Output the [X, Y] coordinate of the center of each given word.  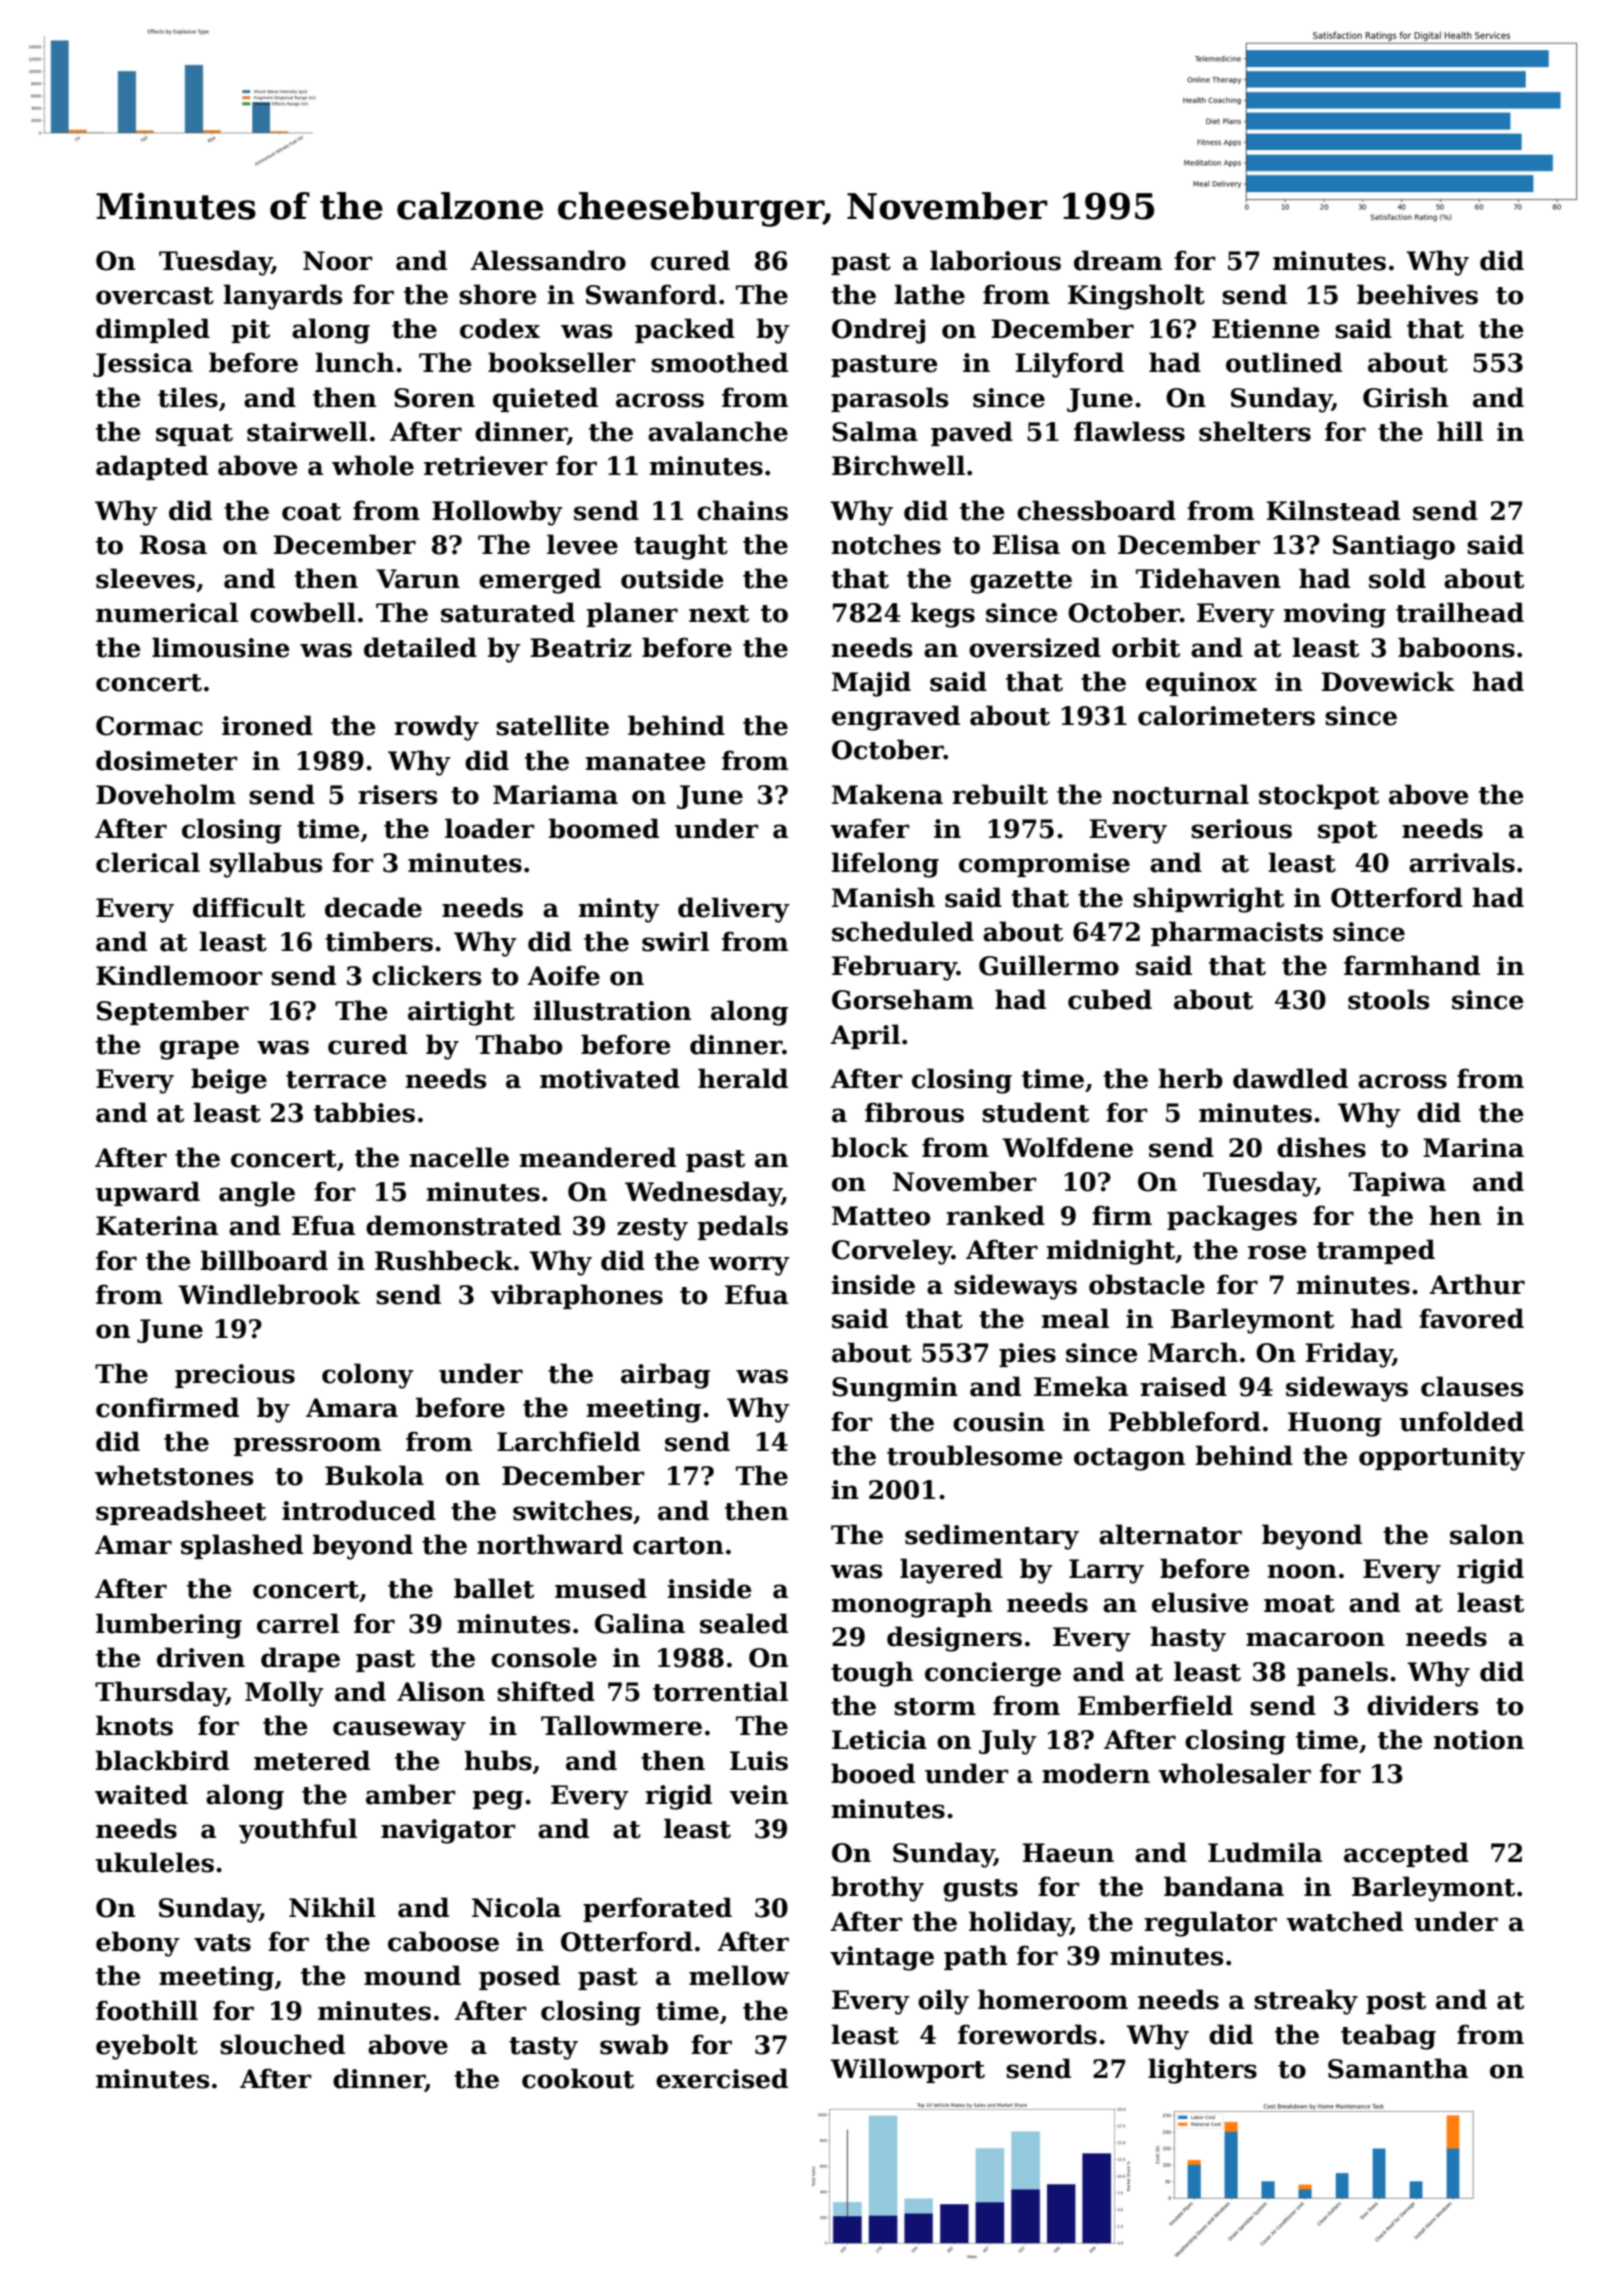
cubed [1110, 999]
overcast [155, 296]
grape [199, 1050]
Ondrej [878, 331]
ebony [138, 1944]
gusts [980, 1890]
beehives [1417, 294]
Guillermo [1049, 965]
